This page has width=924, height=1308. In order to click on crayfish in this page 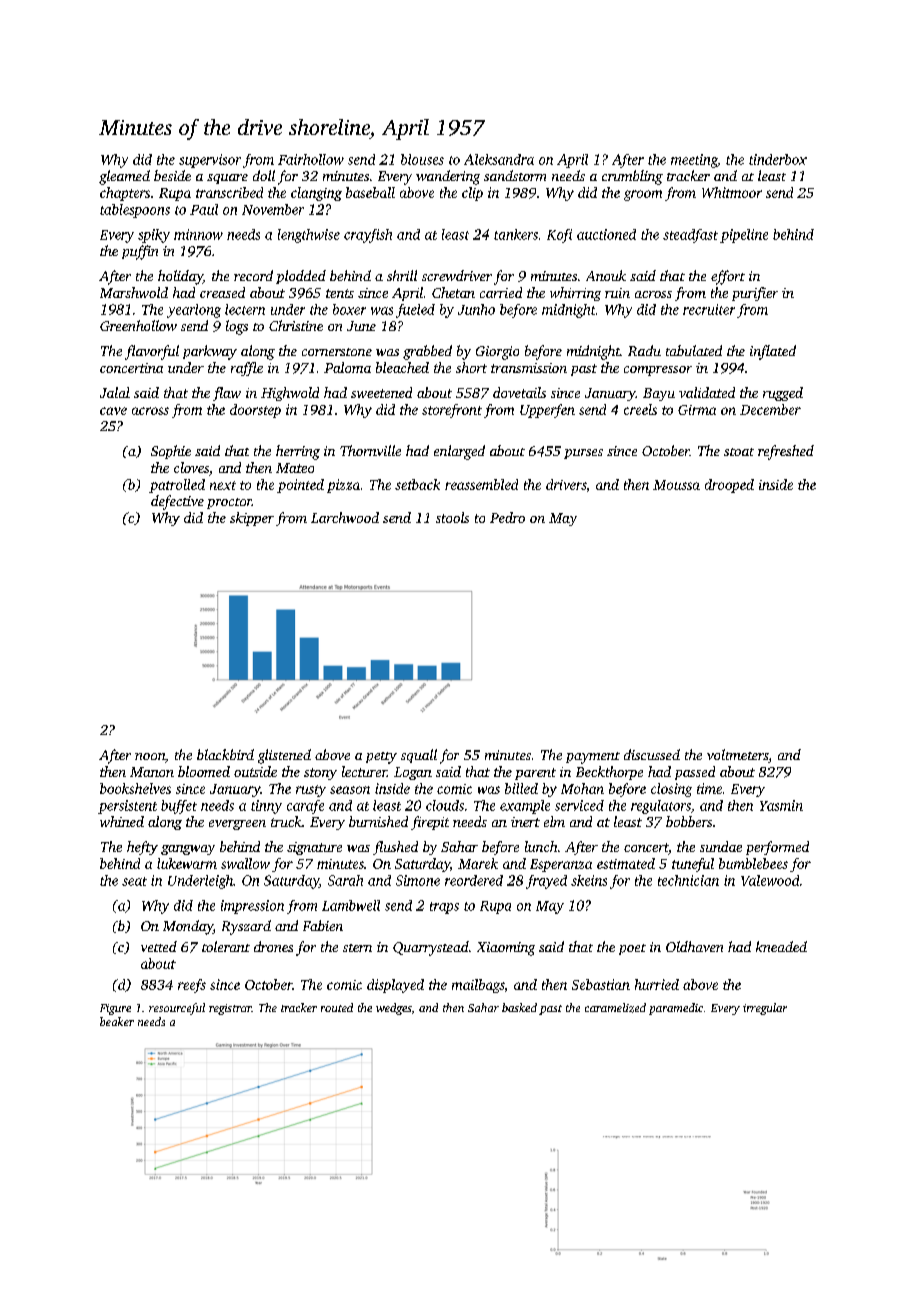, I will do `click(368, 236)`.
